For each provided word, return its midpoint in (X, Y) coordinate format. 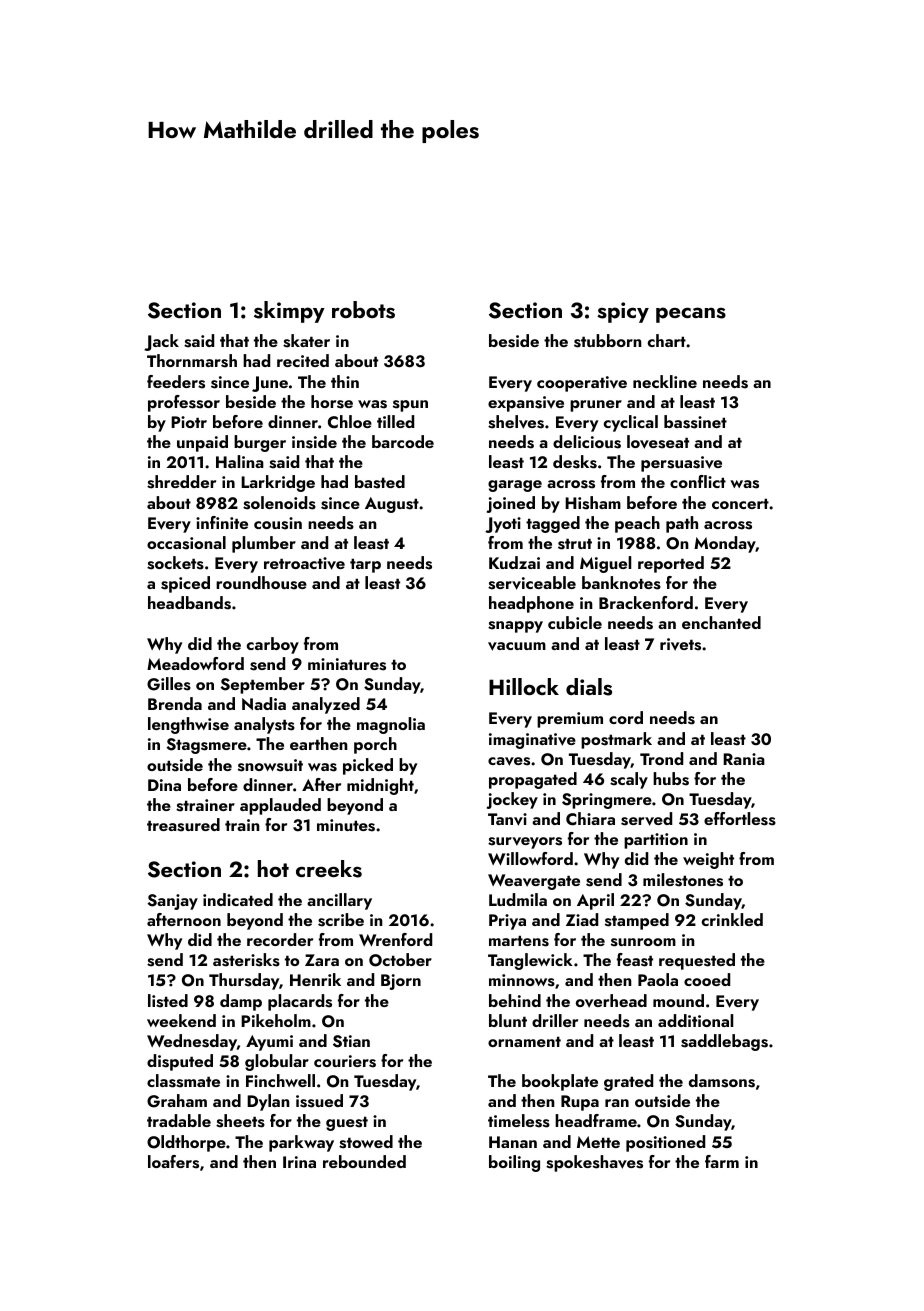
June (270, 384)
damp (241, 1002)
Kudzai (514, 562)
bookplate (560, 1082)
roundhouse (261, 583)
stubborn (608, 341)
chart (667, 340)
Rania (744, 759)
